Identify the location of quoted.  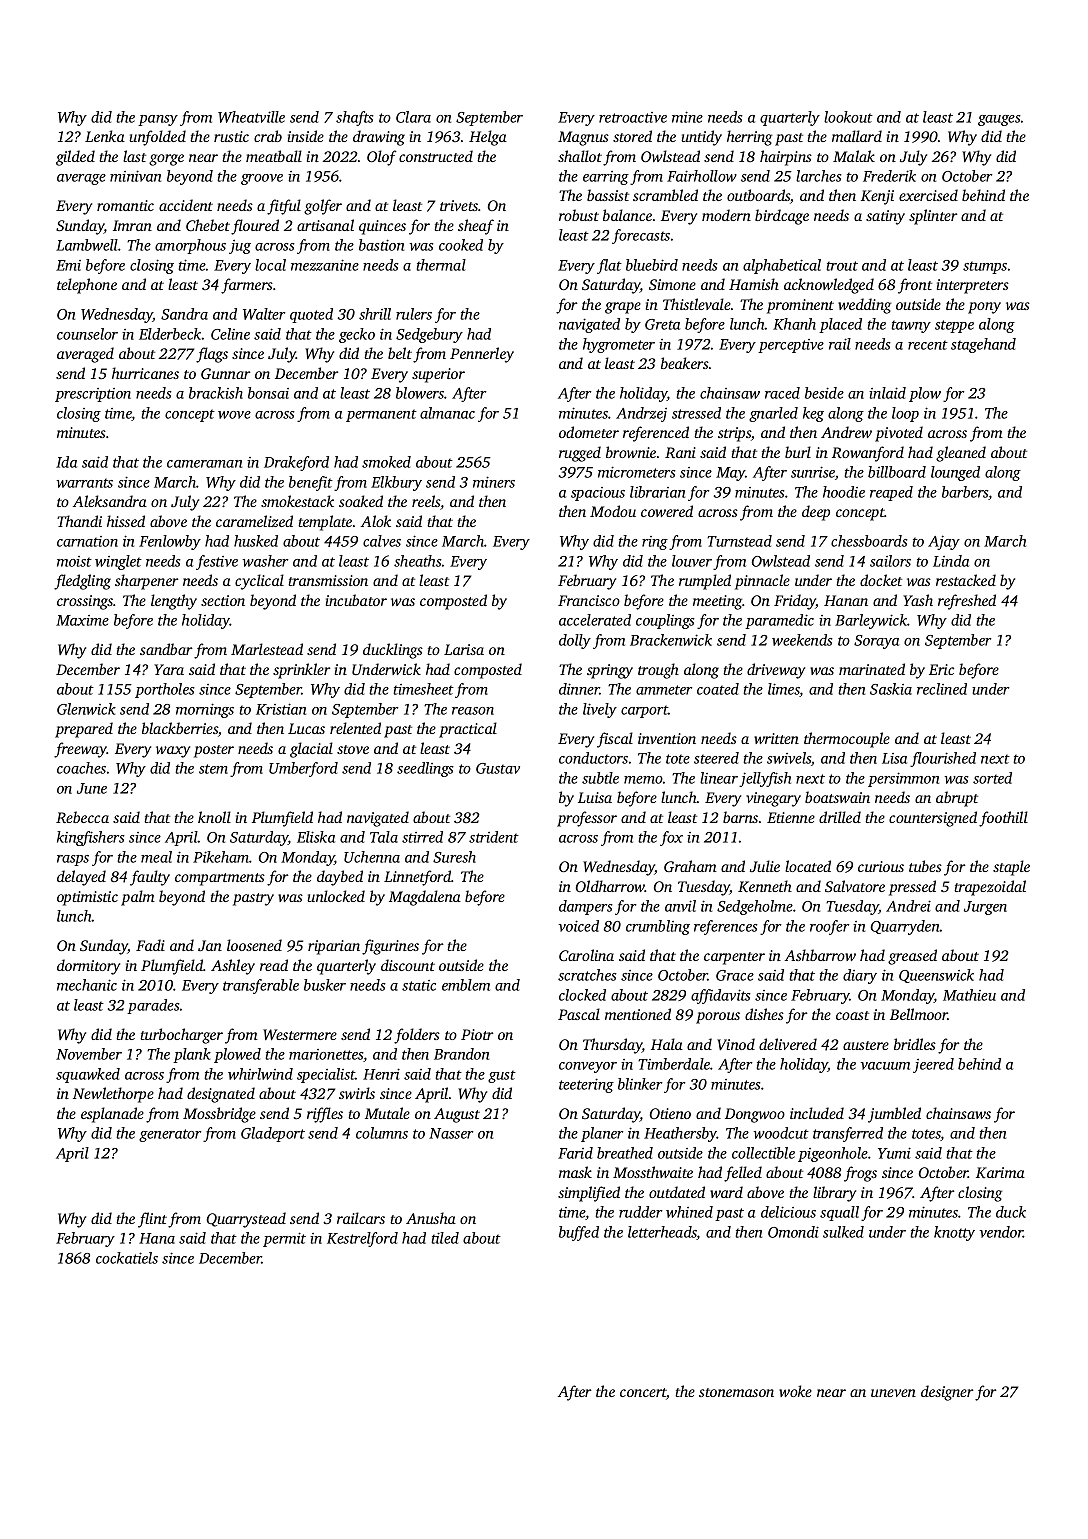
(311, 315).
